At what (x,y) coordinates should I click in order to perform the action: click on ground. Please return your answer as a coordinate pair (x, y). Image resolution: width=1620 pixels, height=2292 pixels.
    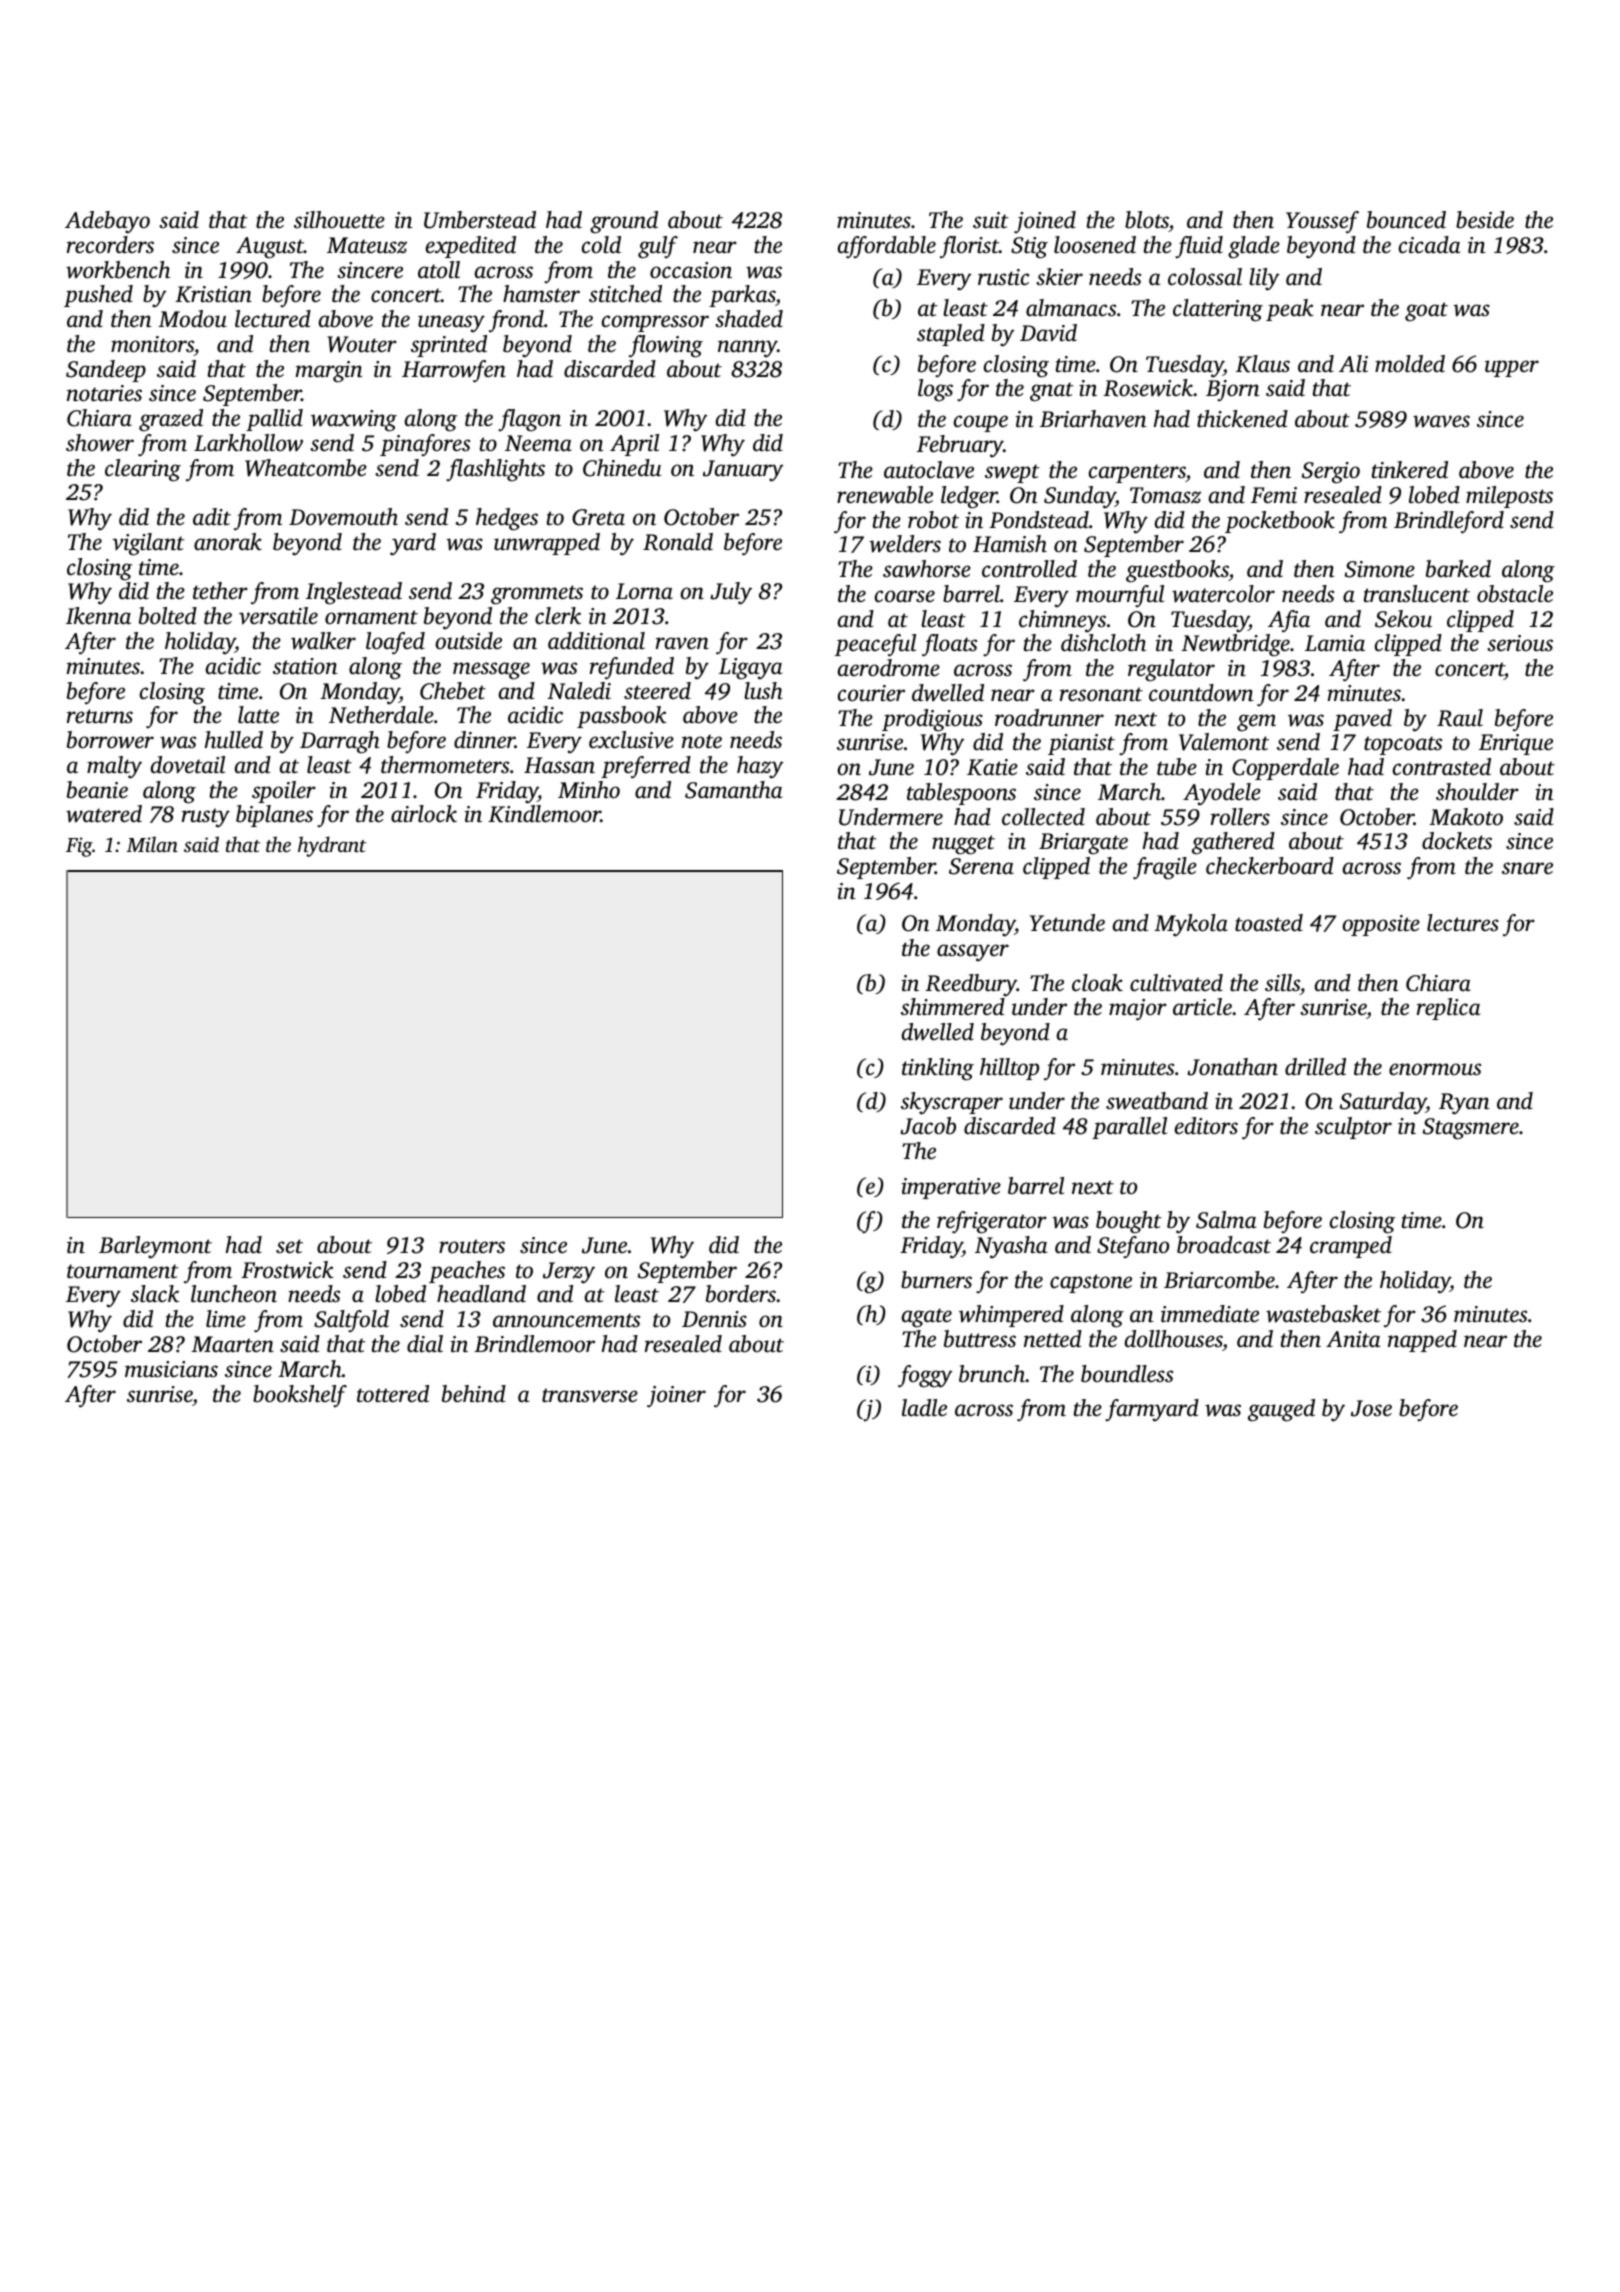
    Looking at the image, I should click on (624, 222).
